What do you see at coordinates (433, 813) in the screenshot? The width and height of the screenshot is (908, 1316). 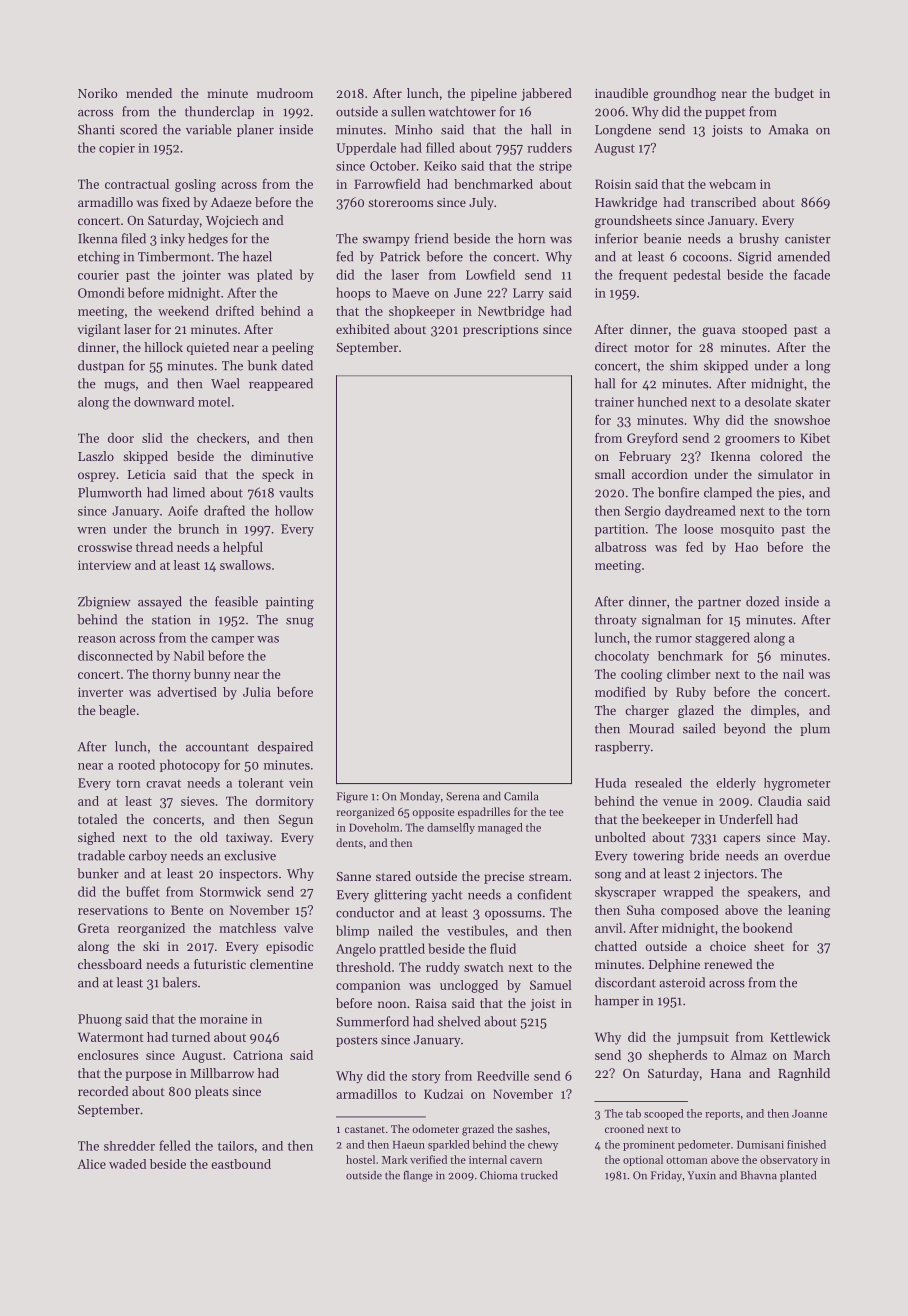 I see `opposite` at bounding box center [433, 813].
